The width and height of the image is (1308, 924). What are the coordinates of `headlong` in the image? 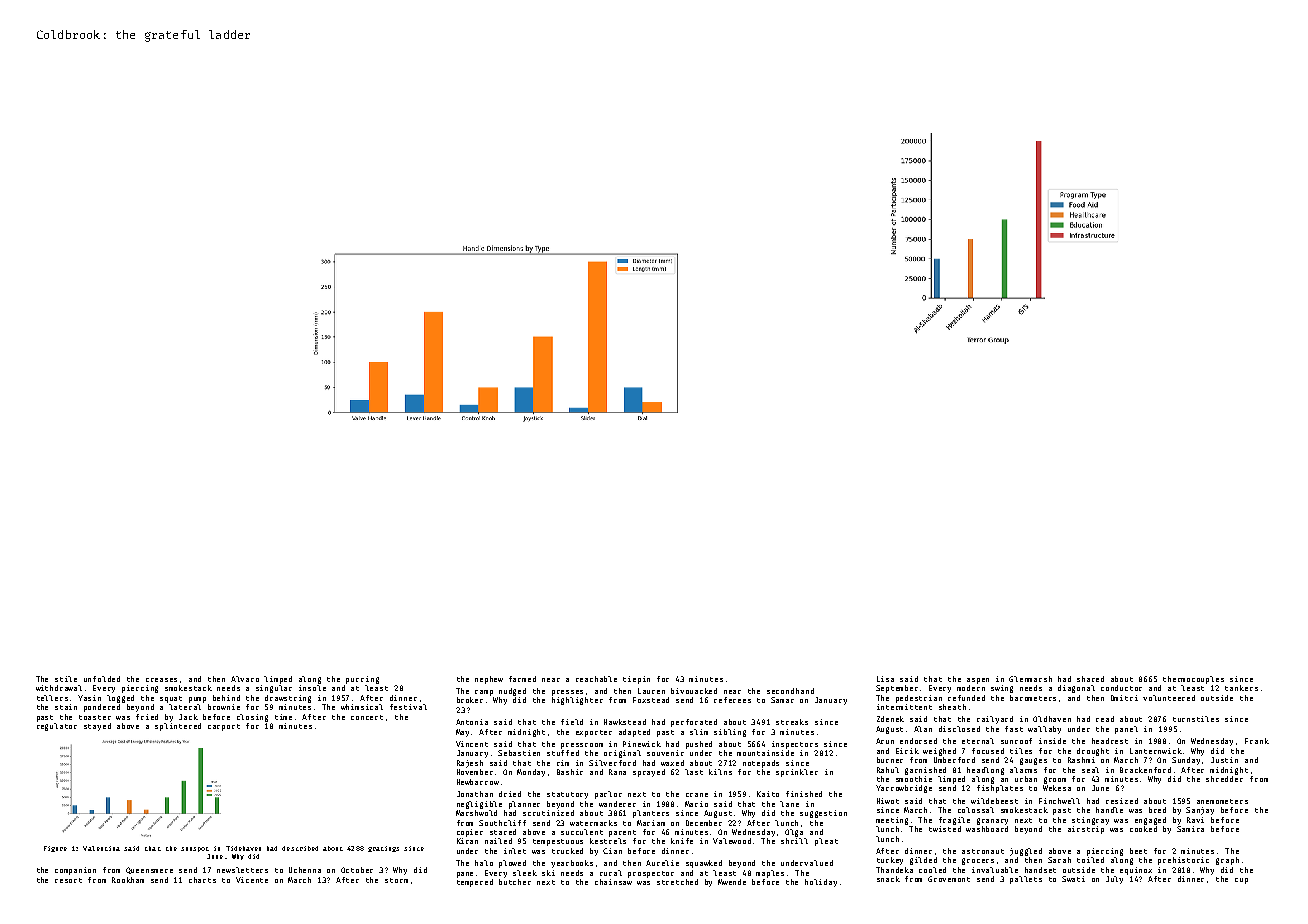 It's located at (985, 771).
